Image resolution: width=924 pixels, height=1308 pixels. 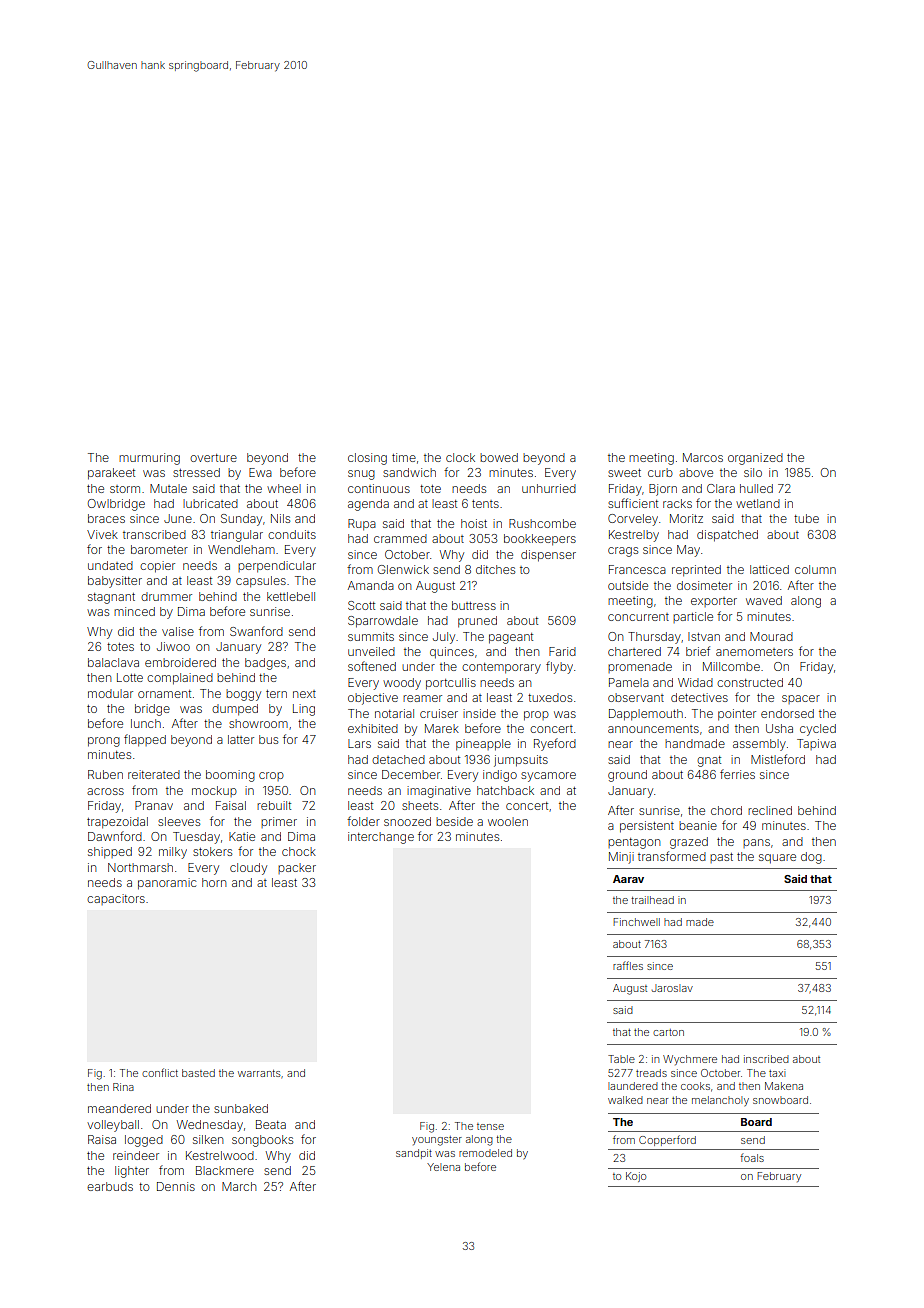 What do you see at coordinates (214, 882) in the document?
I see `horn` at bounding box center [214, 882].
